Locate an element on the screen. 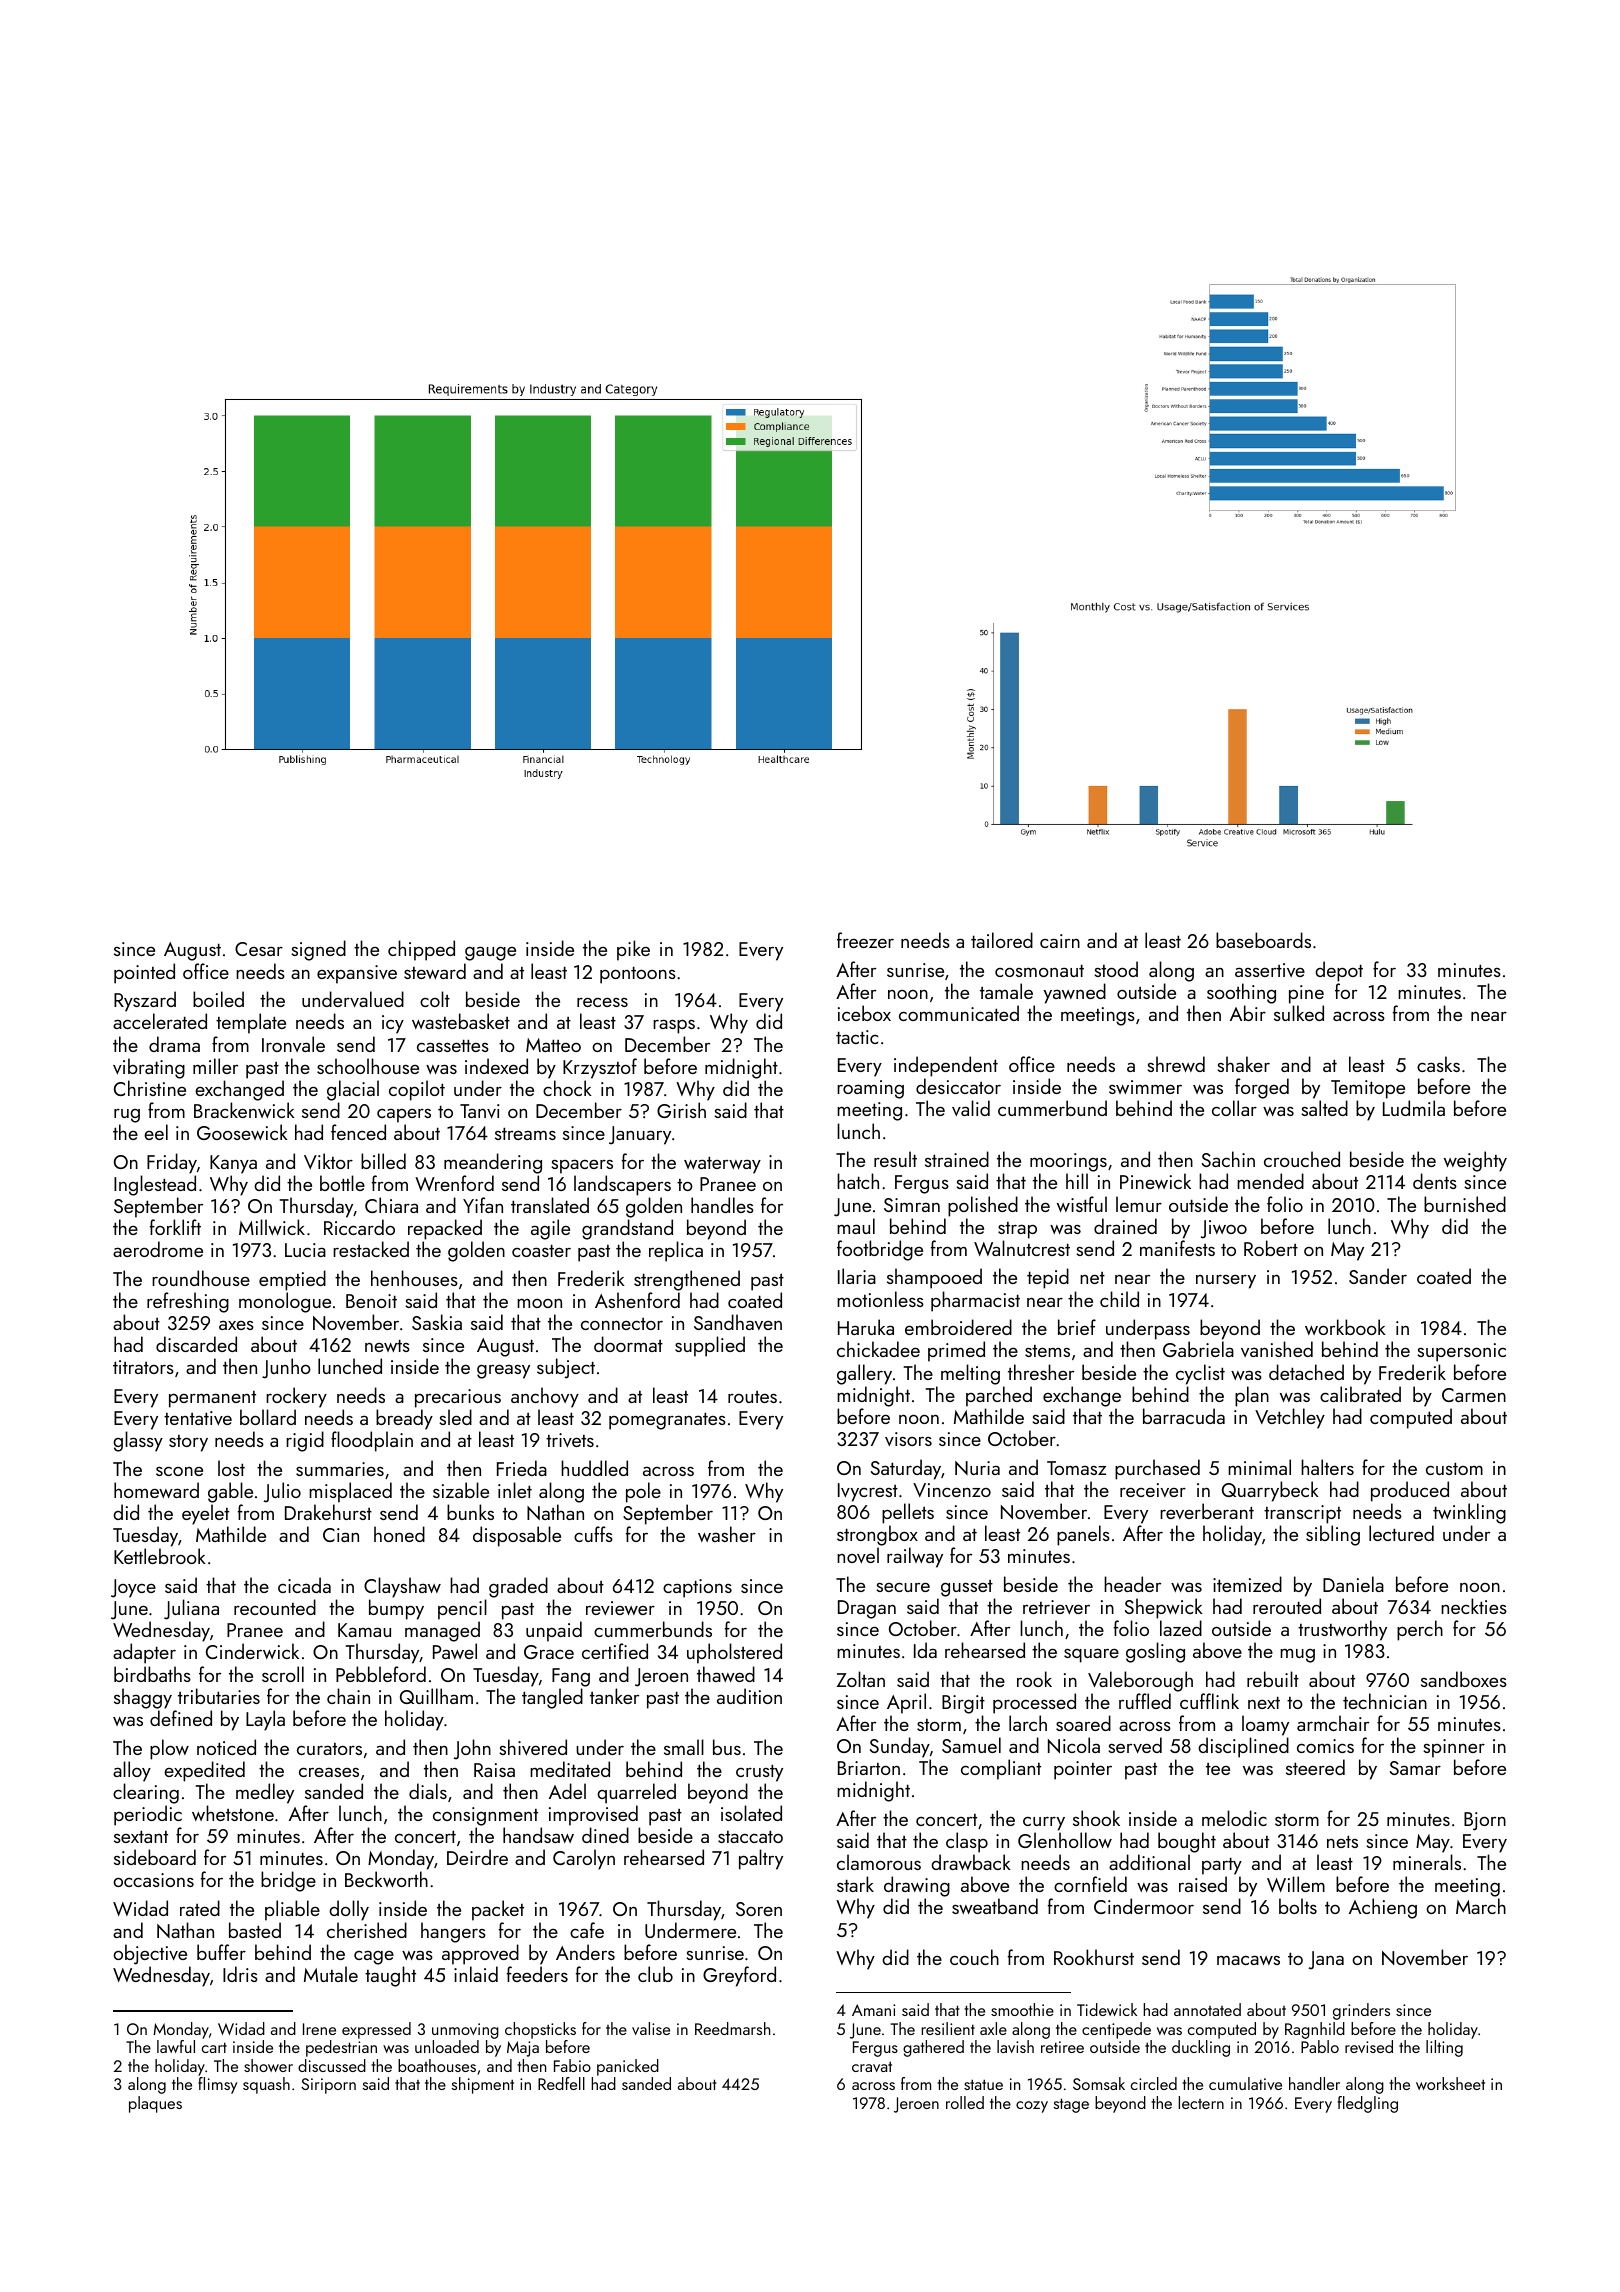  melodic is located at coordinates (1234, 1818).
